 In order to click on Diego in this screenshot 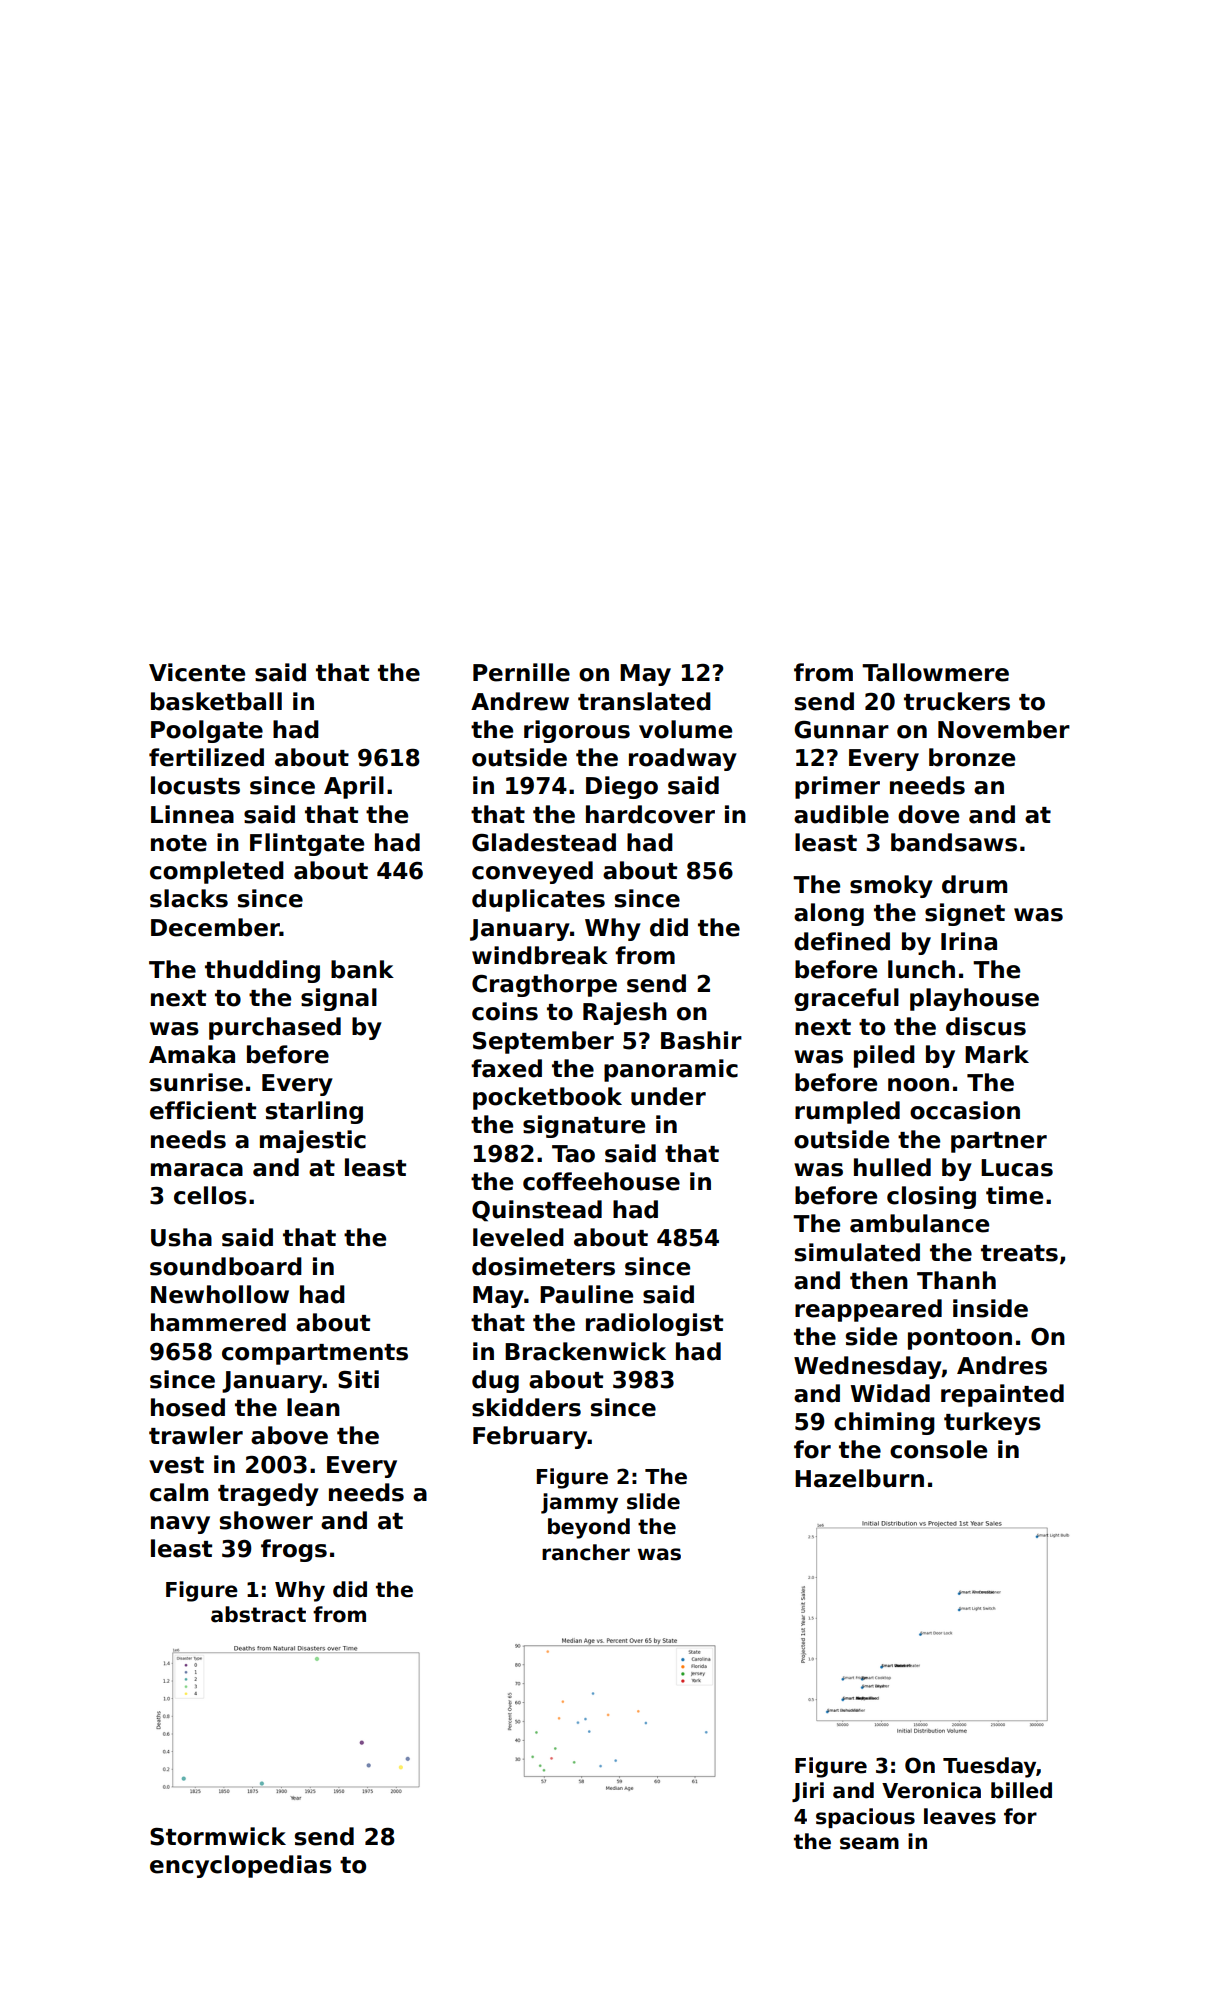, I will do `click(622, 787)`.
